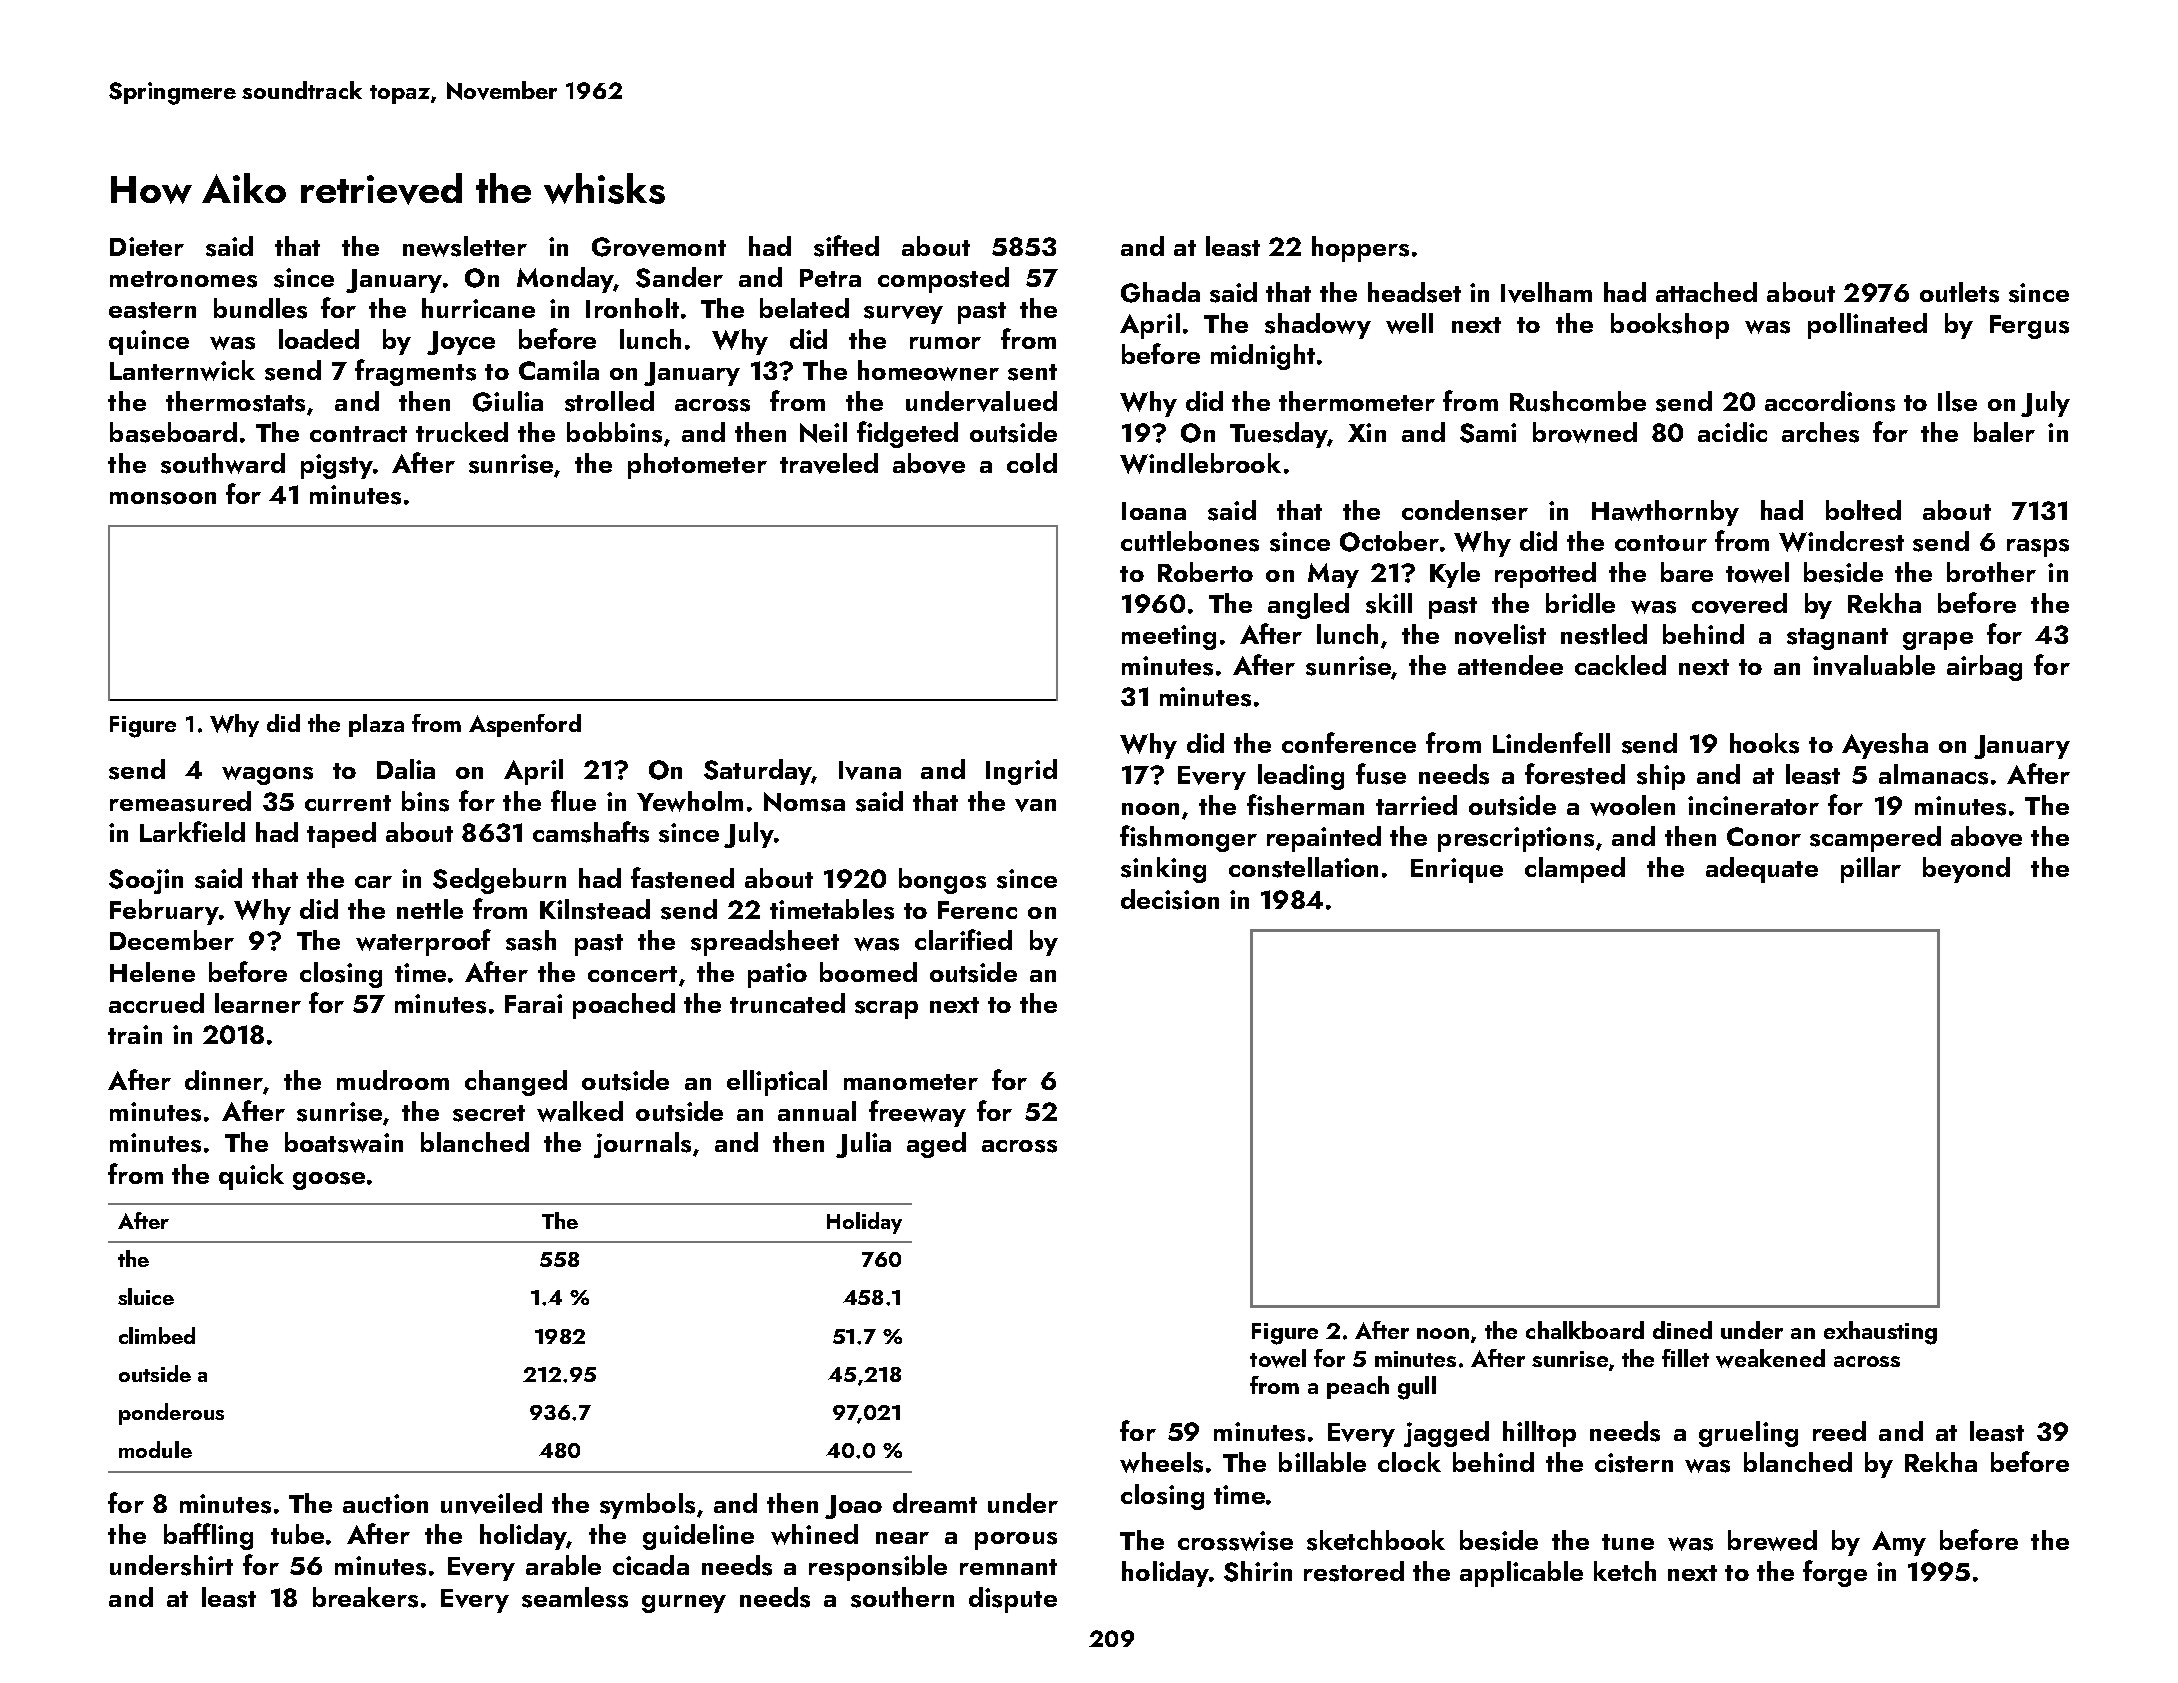 This screenshot has height=1683, width=2178. Describe the element at coordinates (465, 246) in the screenshot. I see `newsletter` at that location.
